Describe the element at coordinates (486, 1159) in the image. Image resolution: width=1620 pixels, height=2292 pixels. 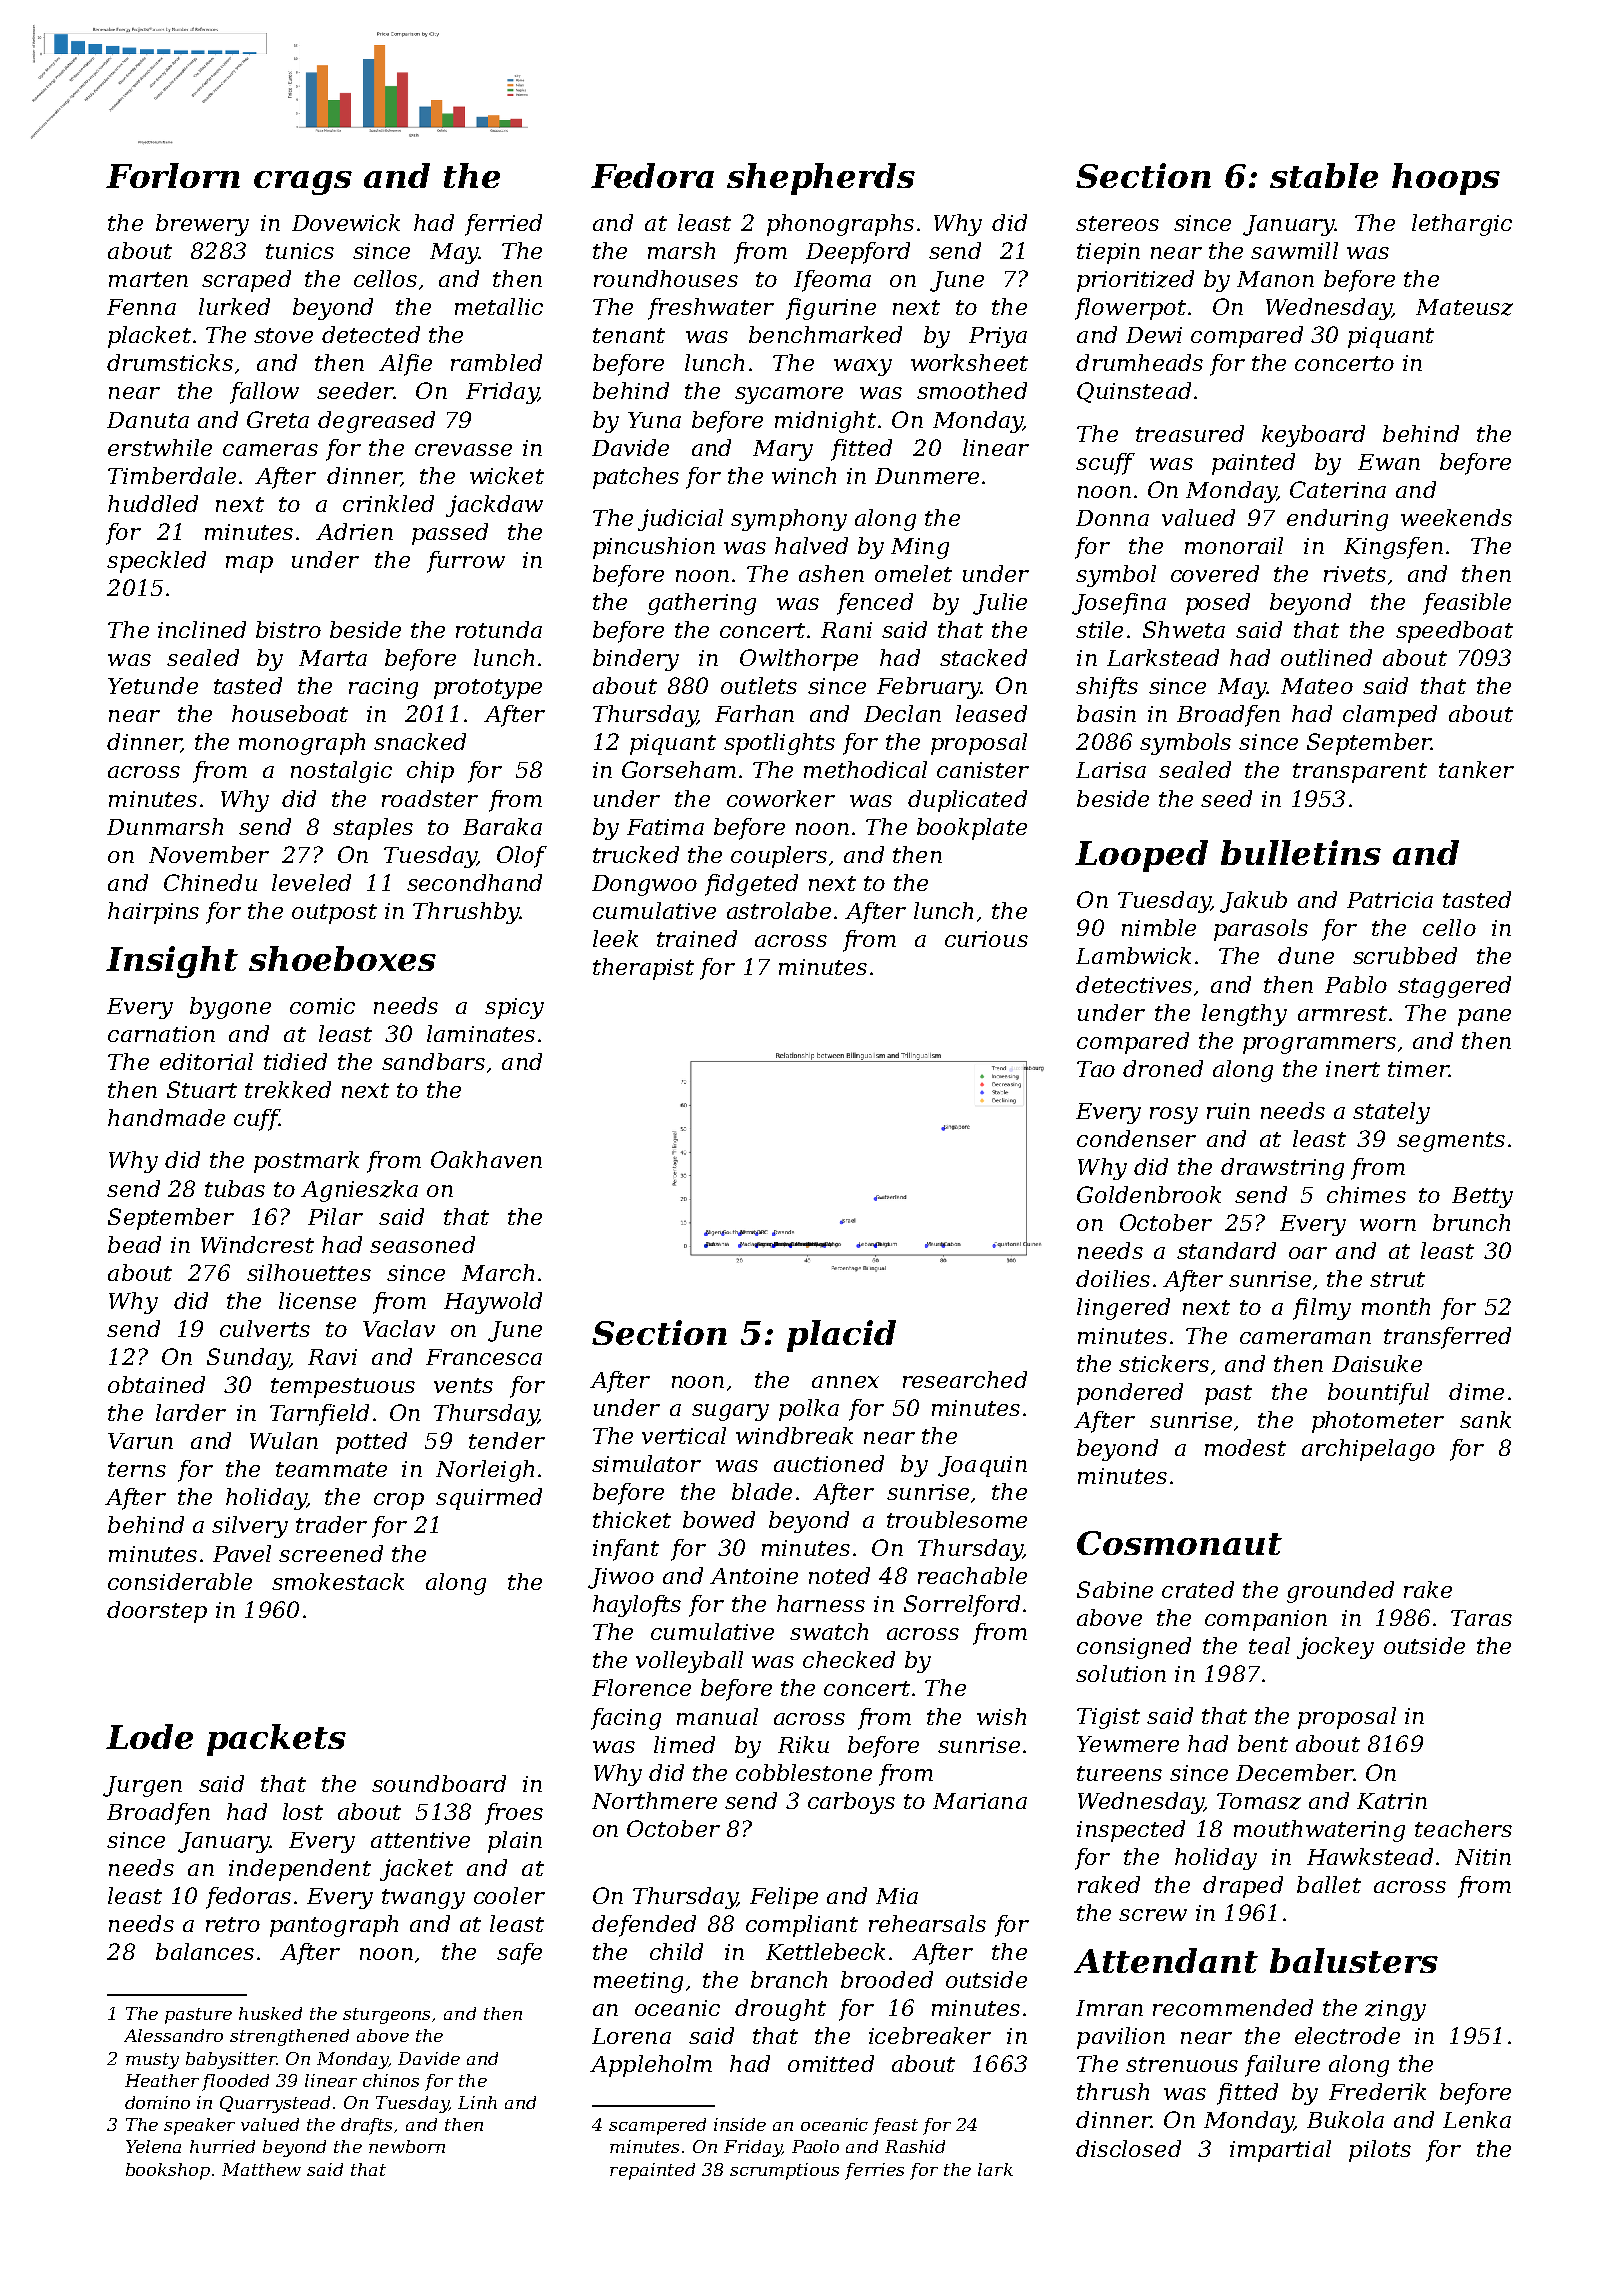
I see `Oakhaven` at that location.
